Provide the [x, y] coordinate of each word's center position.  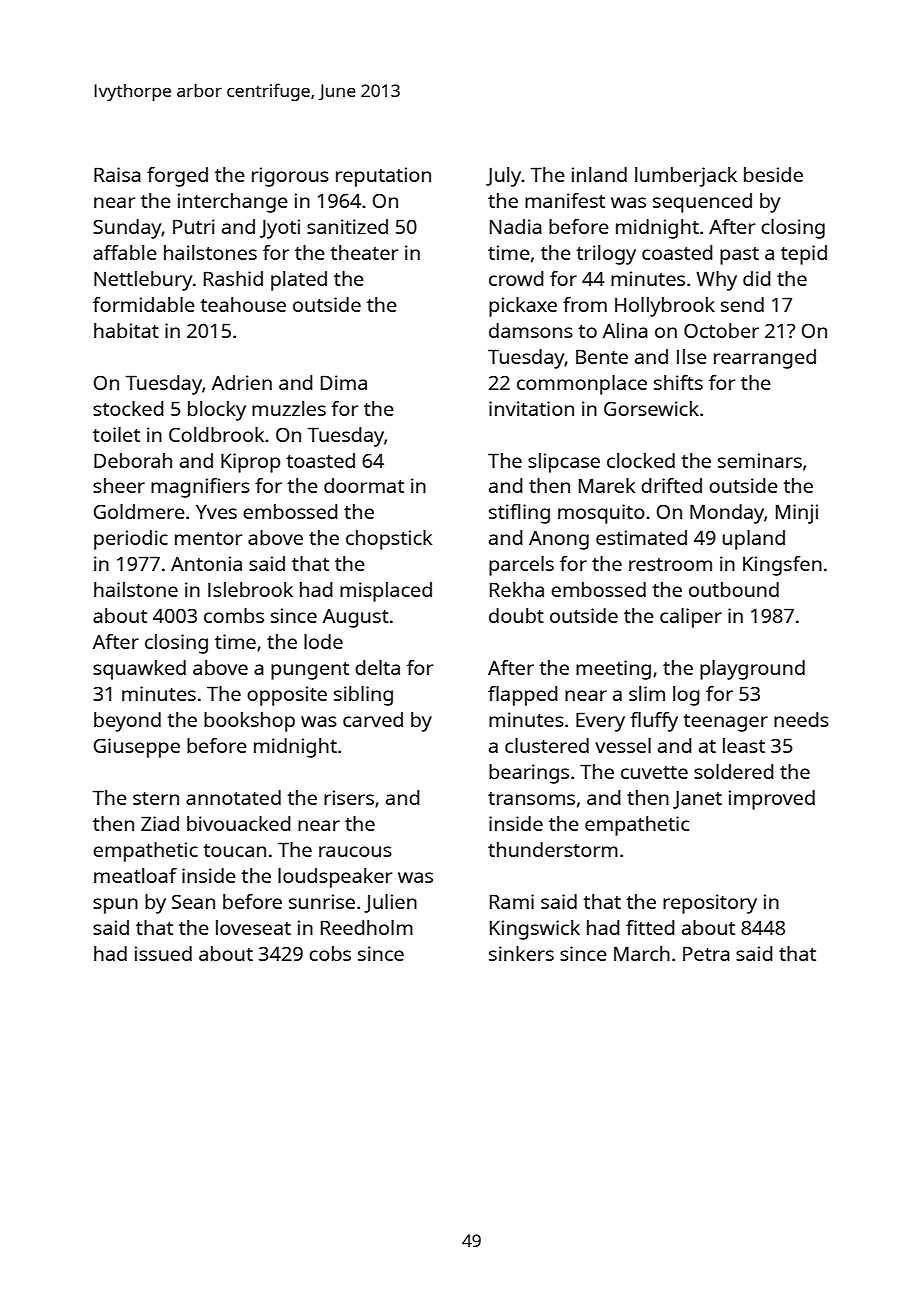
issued [163, 953]
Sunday [127, 229]
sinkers [521, 953]
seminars [760, 460]
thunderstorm [553, 849]
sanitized [347, 226]
